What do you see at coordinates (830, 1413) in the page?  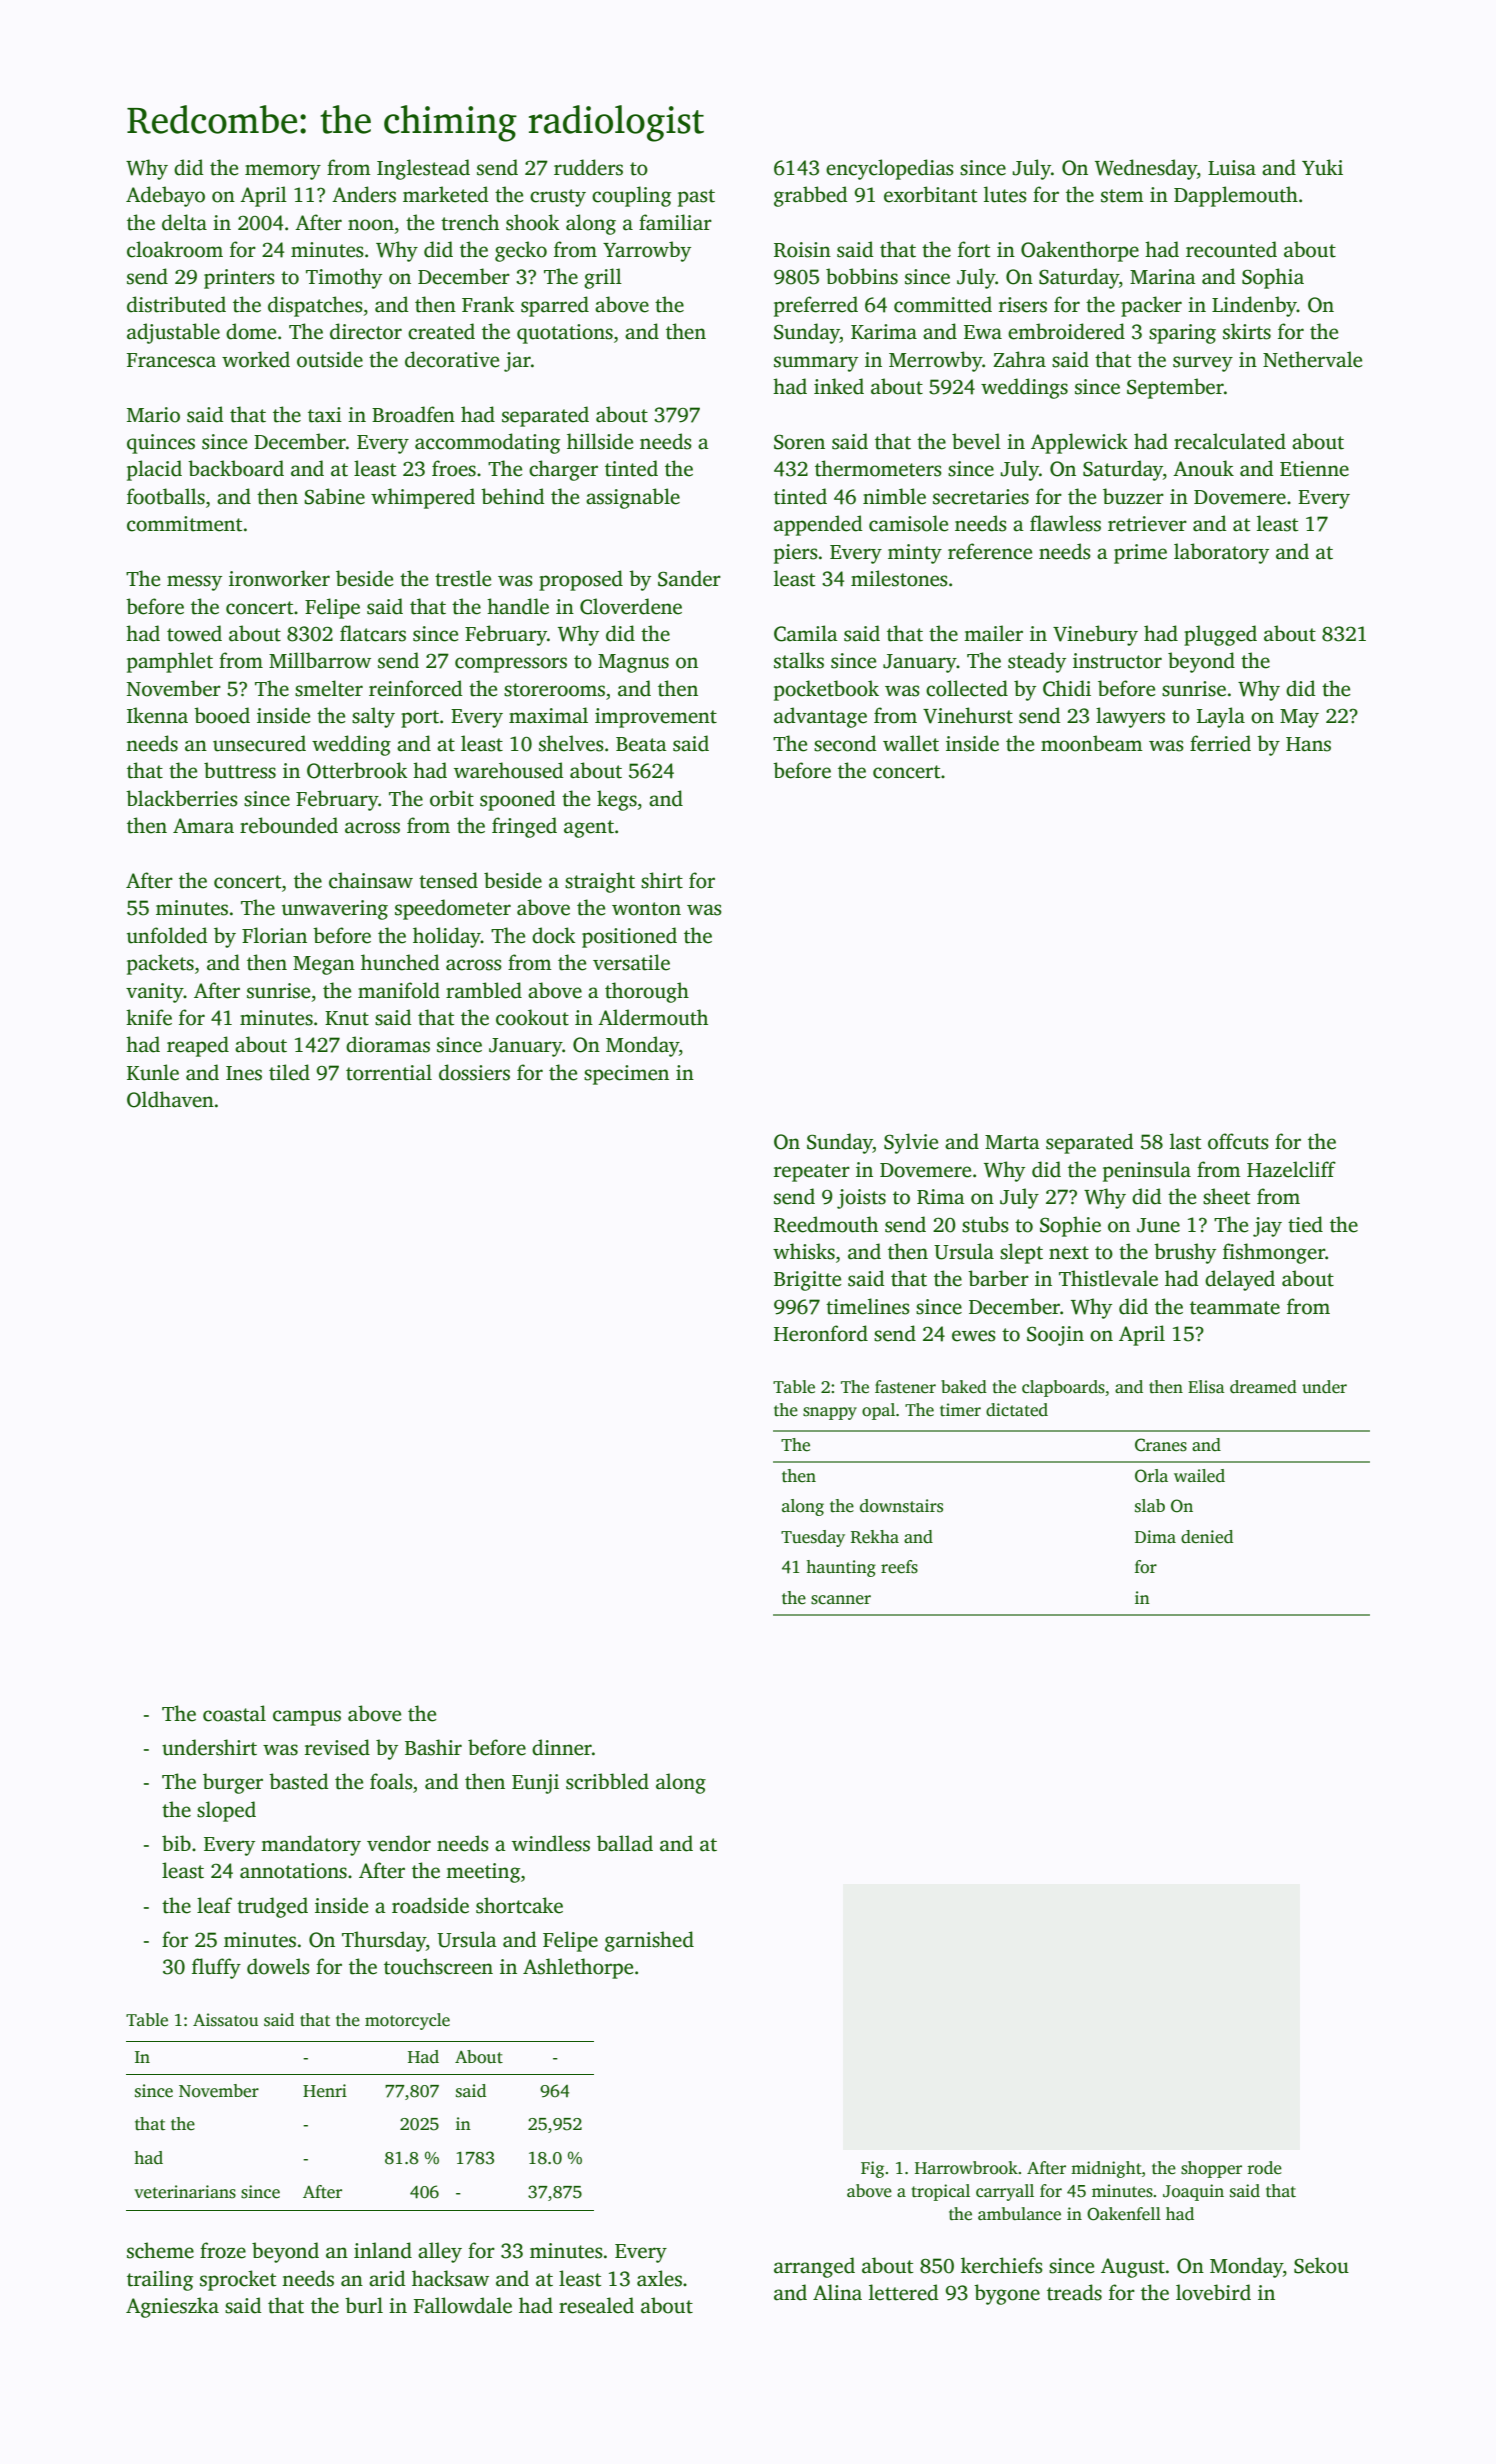 I see `snappy` at bounding box center [830, 1413].
